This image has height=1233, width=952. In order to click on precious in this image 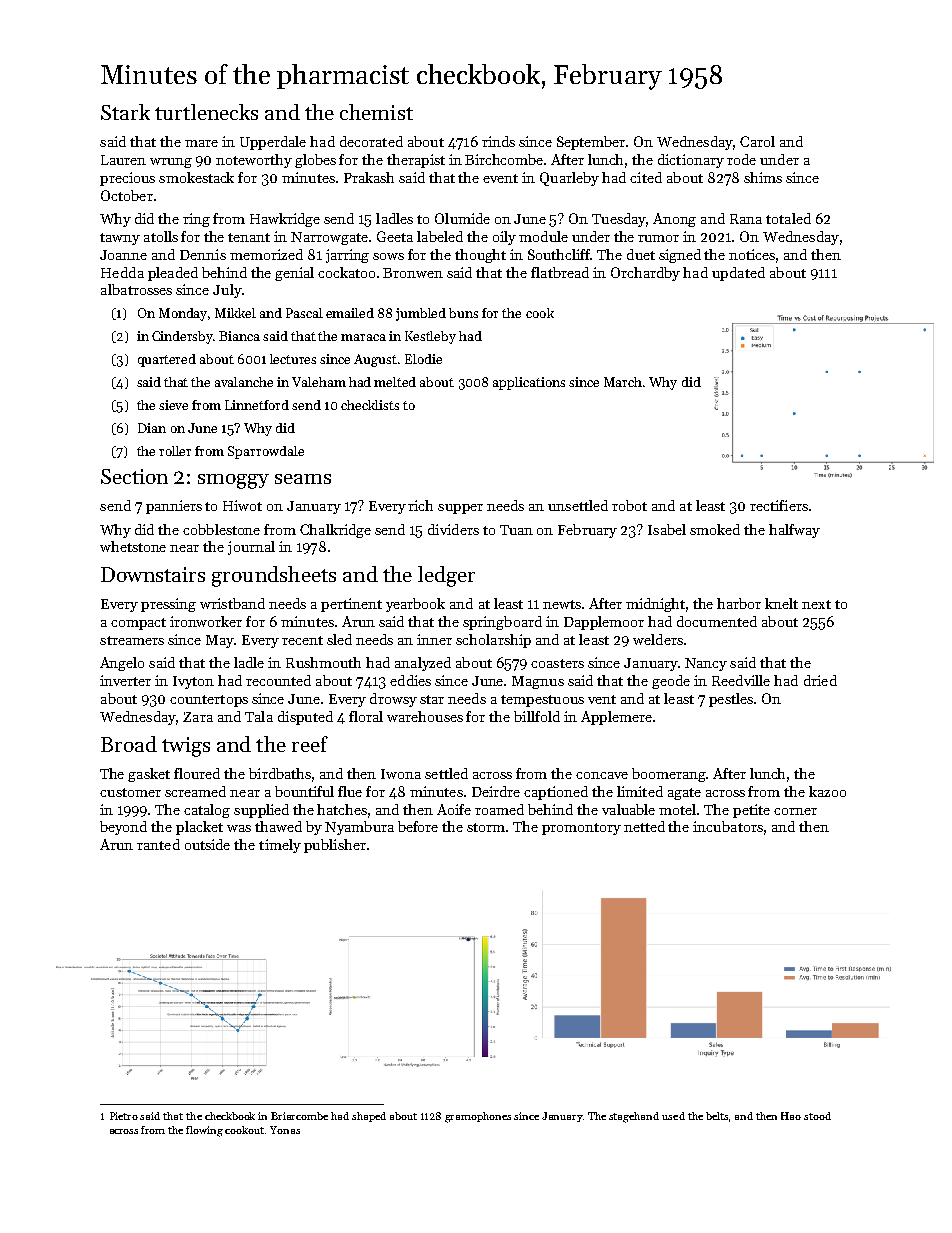, I will do `click(127, 179)`.
